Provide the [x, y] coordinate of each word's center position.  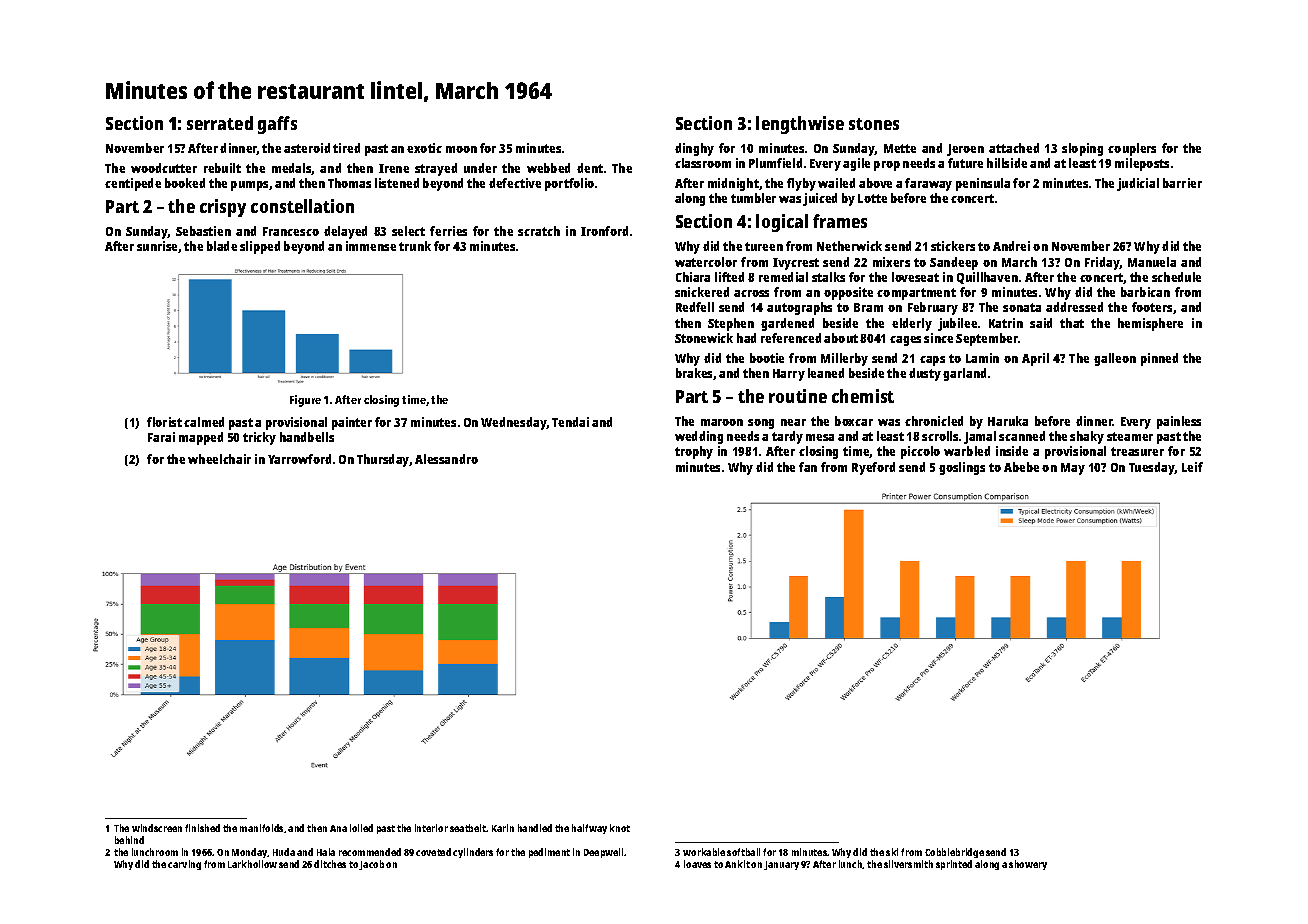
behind [129, 840]
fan [808, 467]
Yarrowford [299, 459]
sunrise [158, 247]
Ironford [604, 231]
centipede [133, 184]
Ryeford [873, 468]
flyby [801, 184]
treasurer [1137, 451]
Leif [1192, 467]
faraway [928, 184]
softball [743, 852]
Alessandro [446, 459]
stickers [953, 246]
